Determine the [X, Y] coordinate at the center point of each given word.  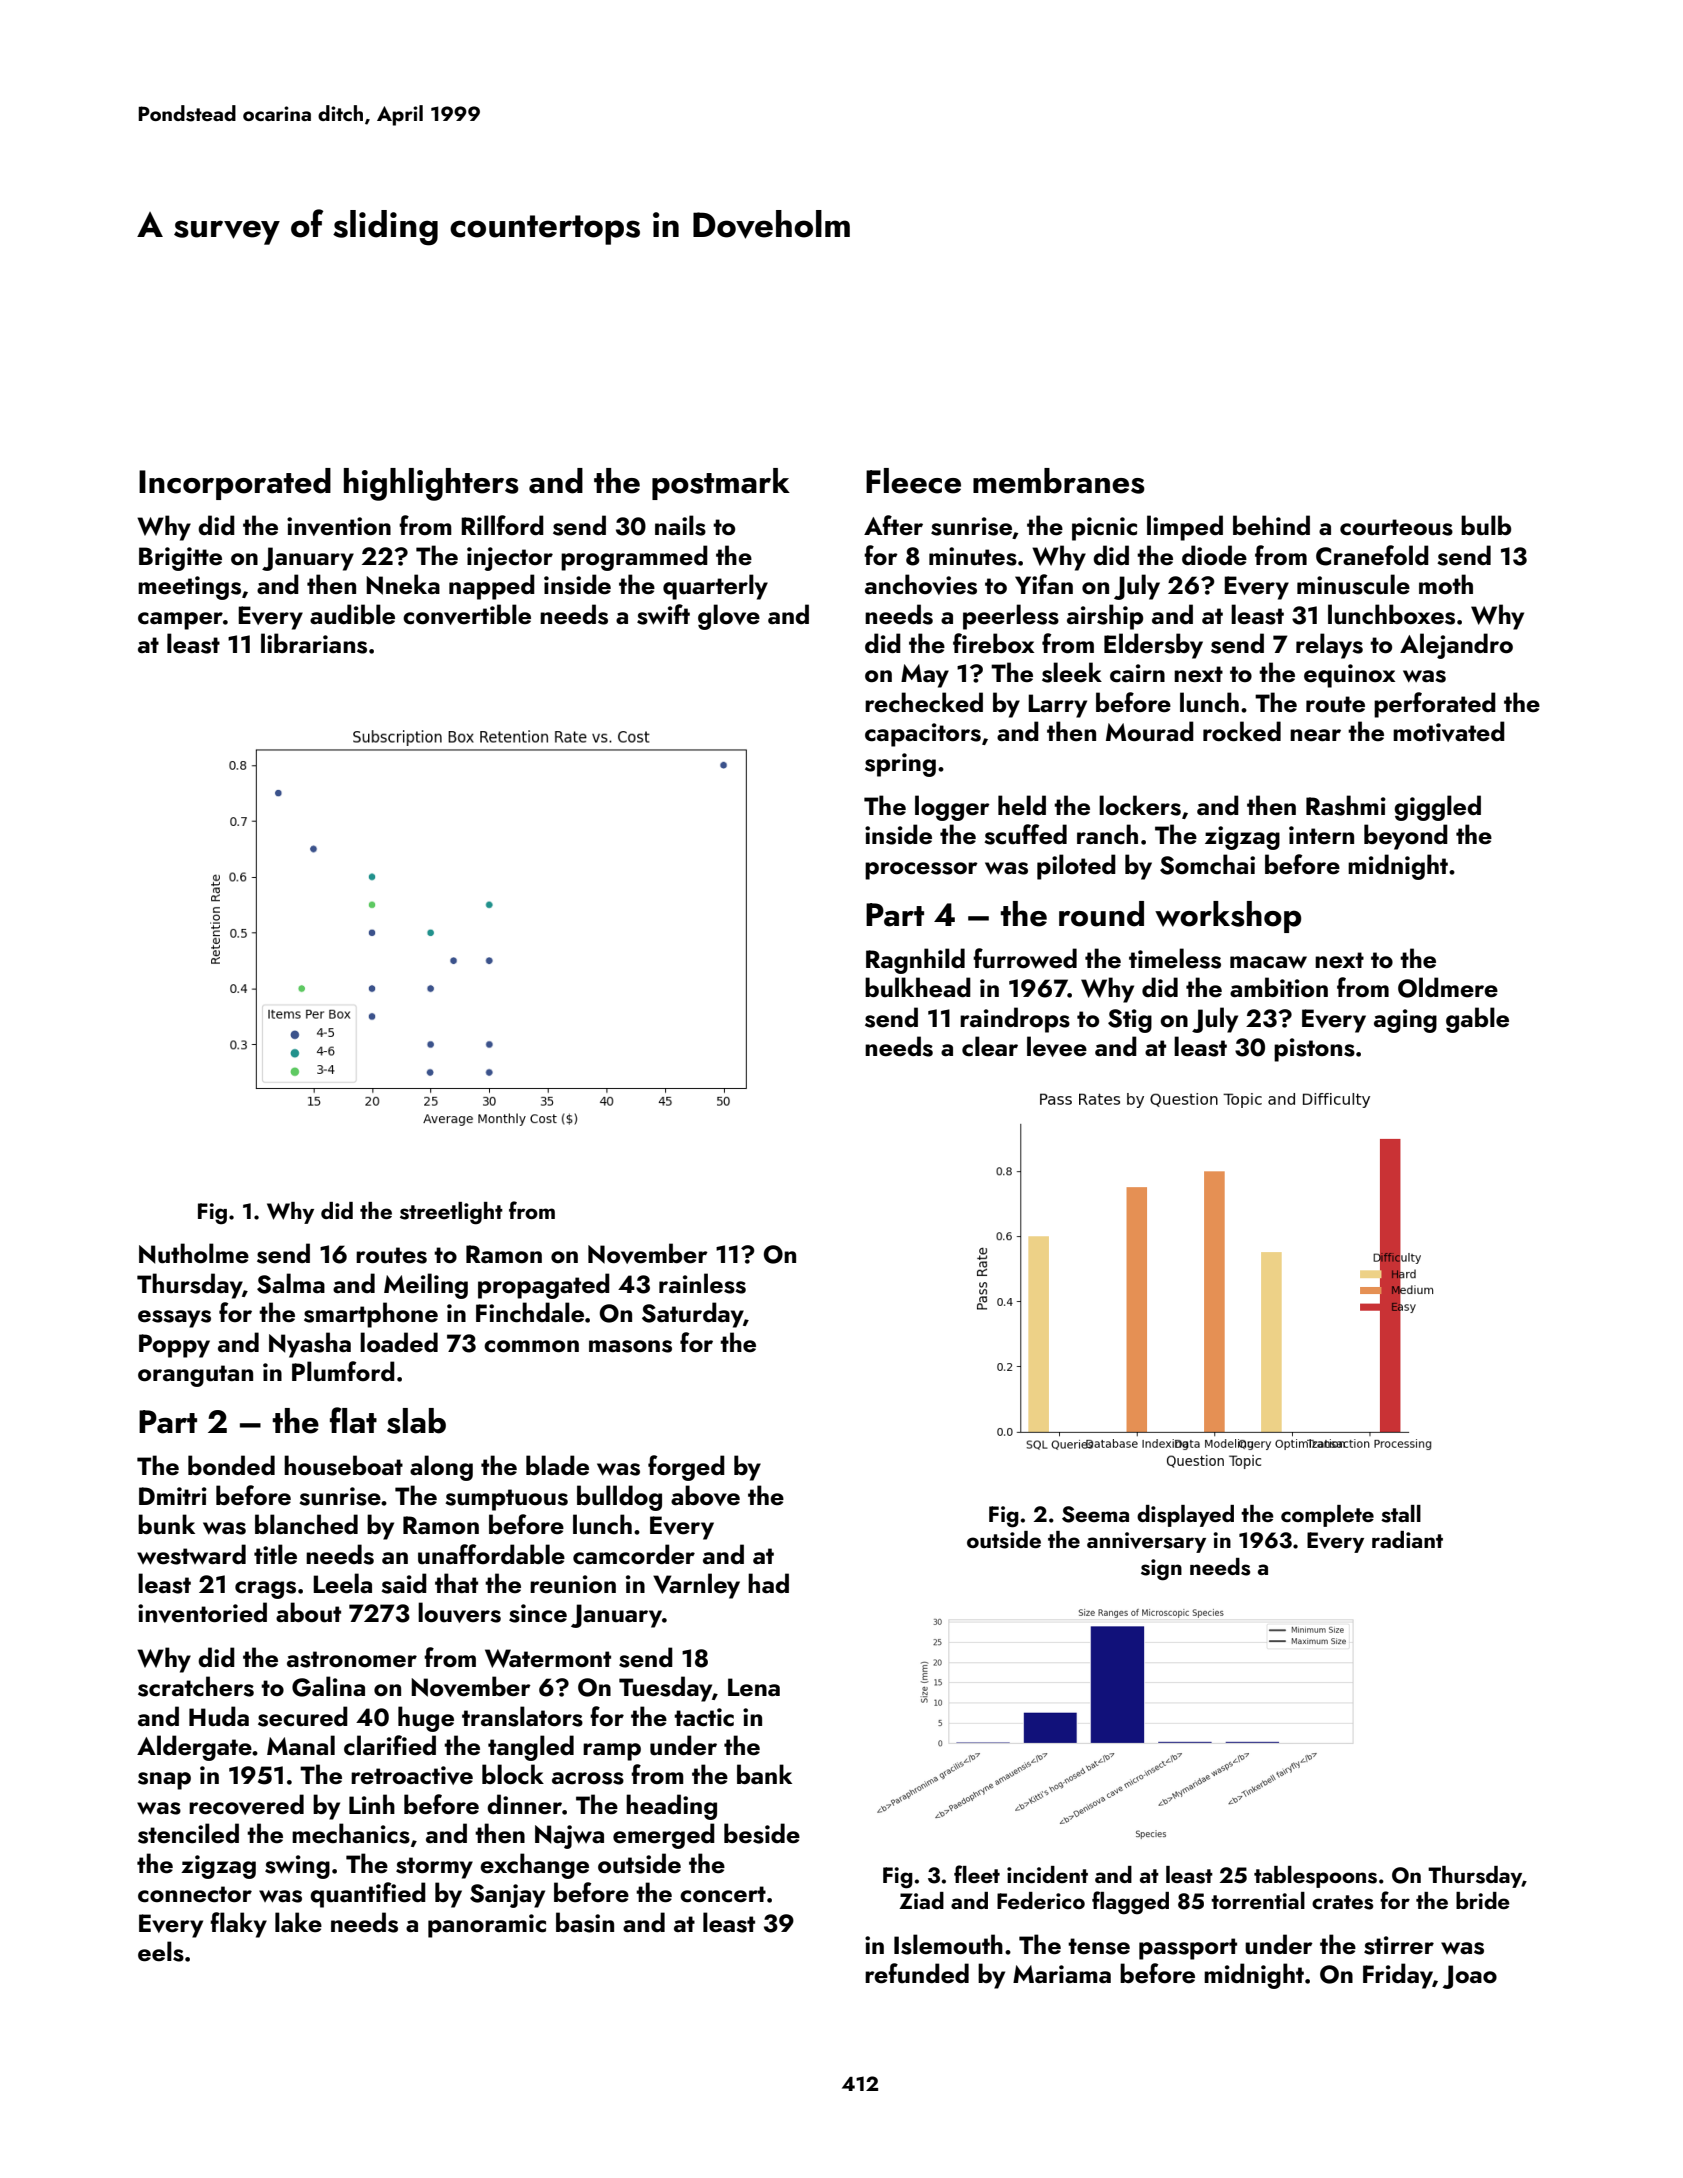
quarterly [715, 587]
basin [585, 1922]
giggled [1437, 808]
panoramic [487, 1926]
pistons [1314, 1050]
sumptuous [506, 1500]
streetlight [451, 1213]
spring [900, 765]
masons [630, 1346]
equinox [1349, 676]
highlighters [431, 484]
